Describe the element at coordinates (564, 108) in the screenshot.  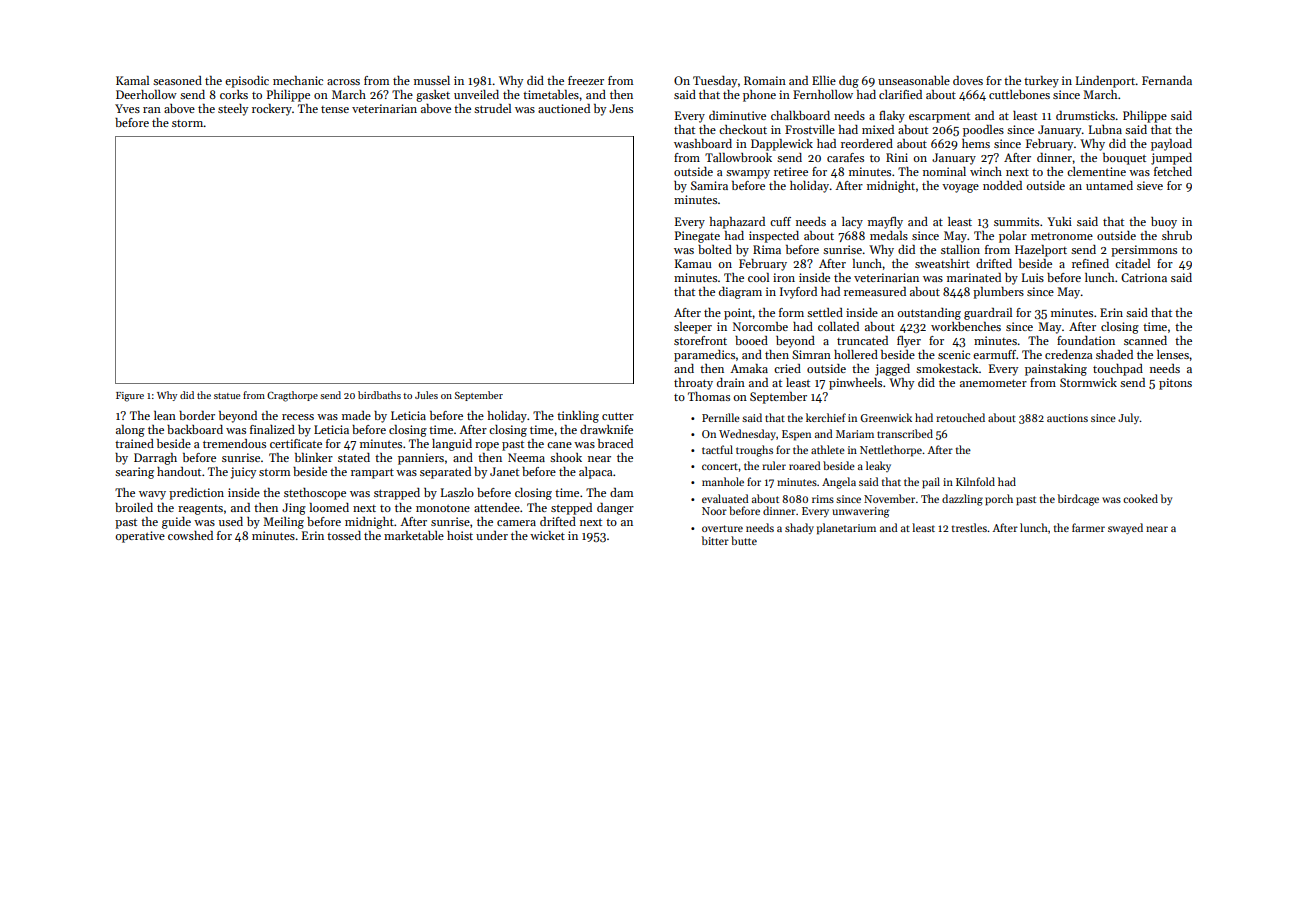
I see `auctioned` at that location.
